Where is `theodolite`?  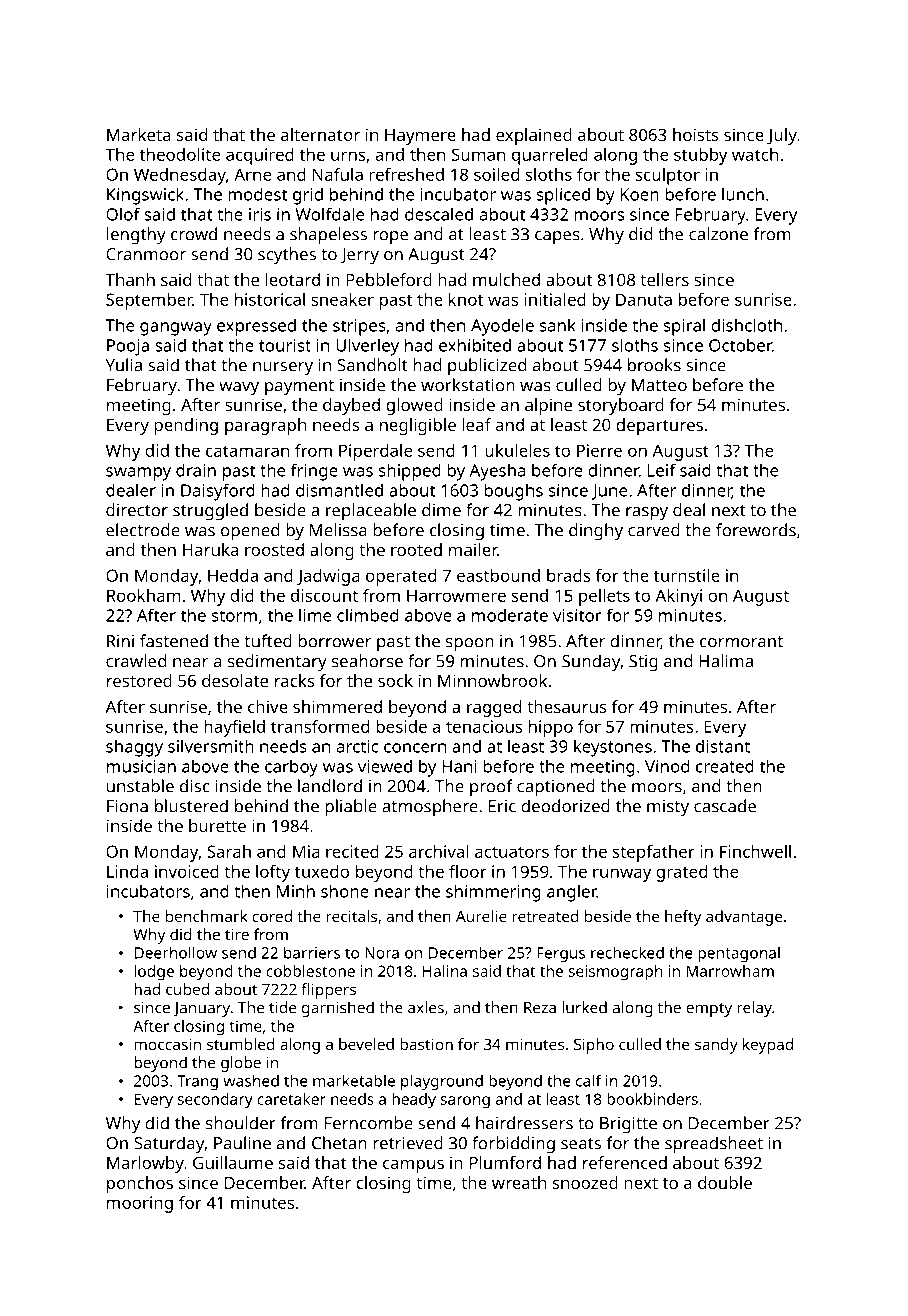 theodolite is located at coordinates (180, 154).
